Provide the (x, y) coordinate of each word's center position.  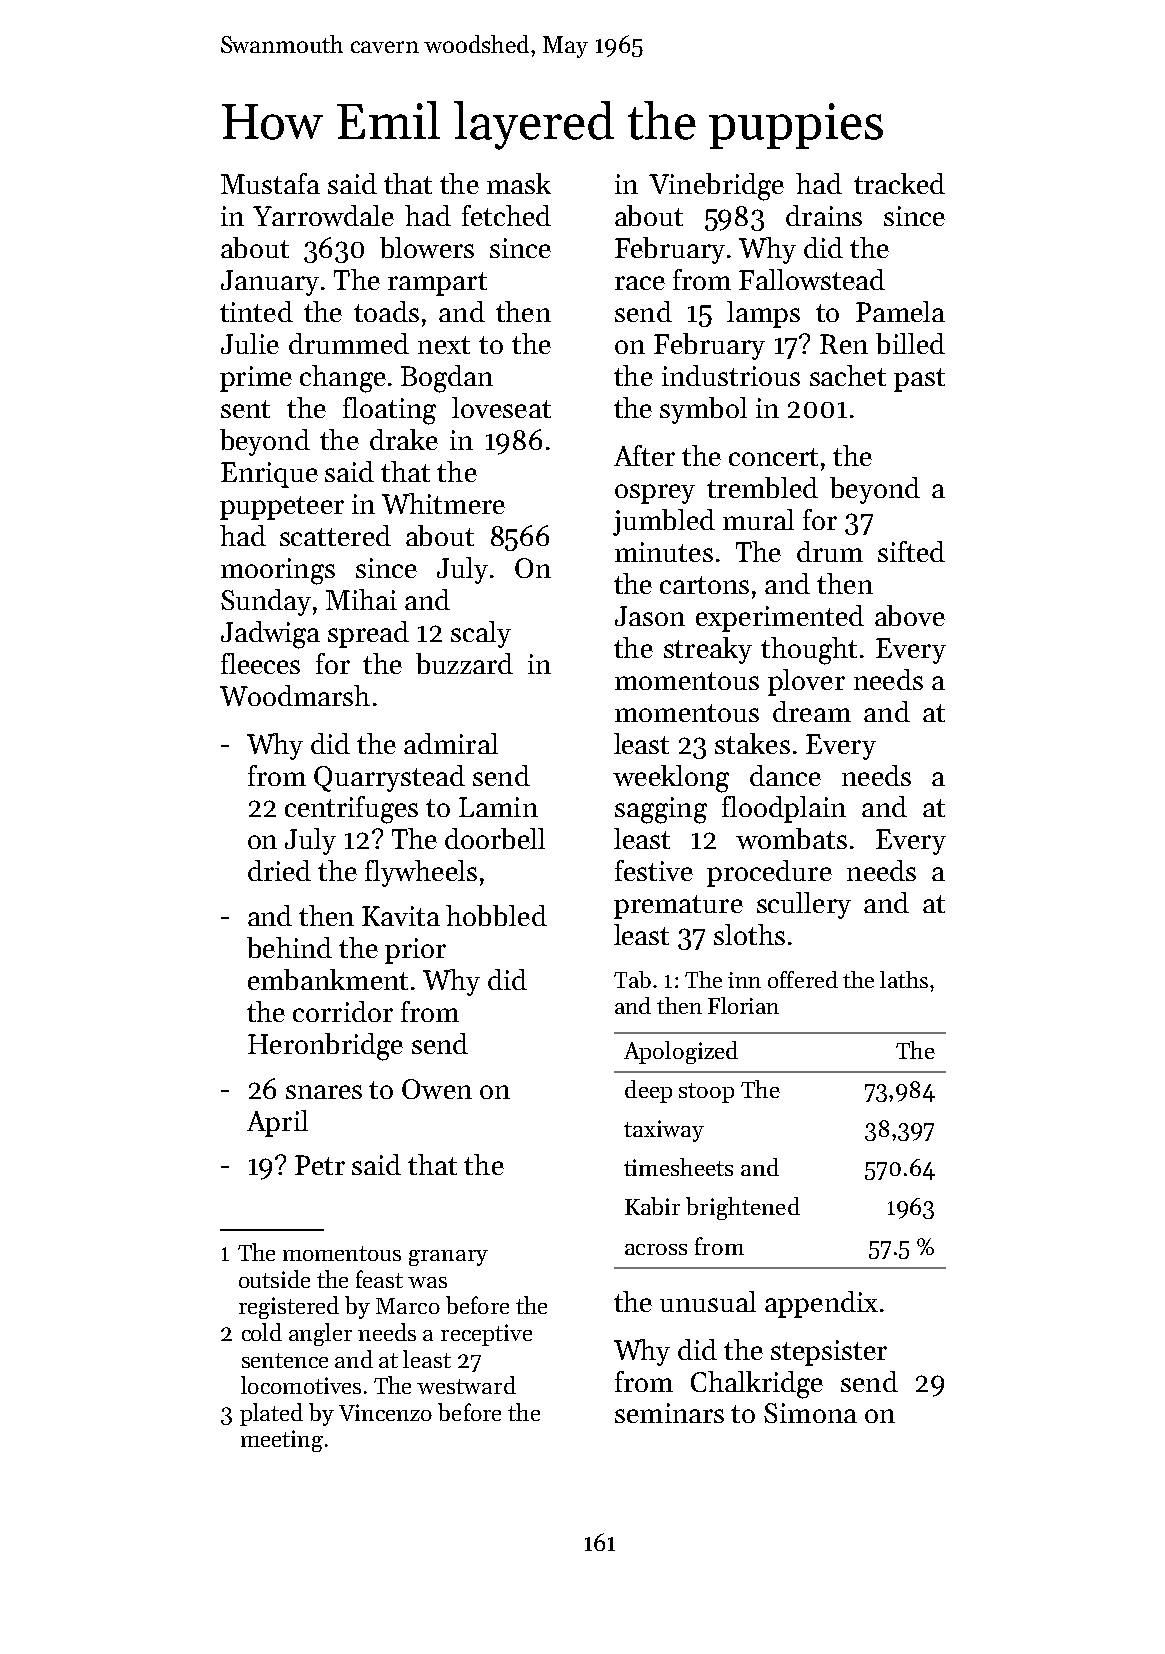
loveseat (501, 407)
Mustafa (270, 183)
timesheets (678, 1167)
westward (466, 1385)
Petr (320, 1165)
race (640, 283)
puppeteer (282, 508)
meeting (282, 1441)
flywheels (421, 873)
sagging (661, 810)
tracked (899, 183)
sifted (911, 551)
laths (904, 979)
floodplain (784, 809)
